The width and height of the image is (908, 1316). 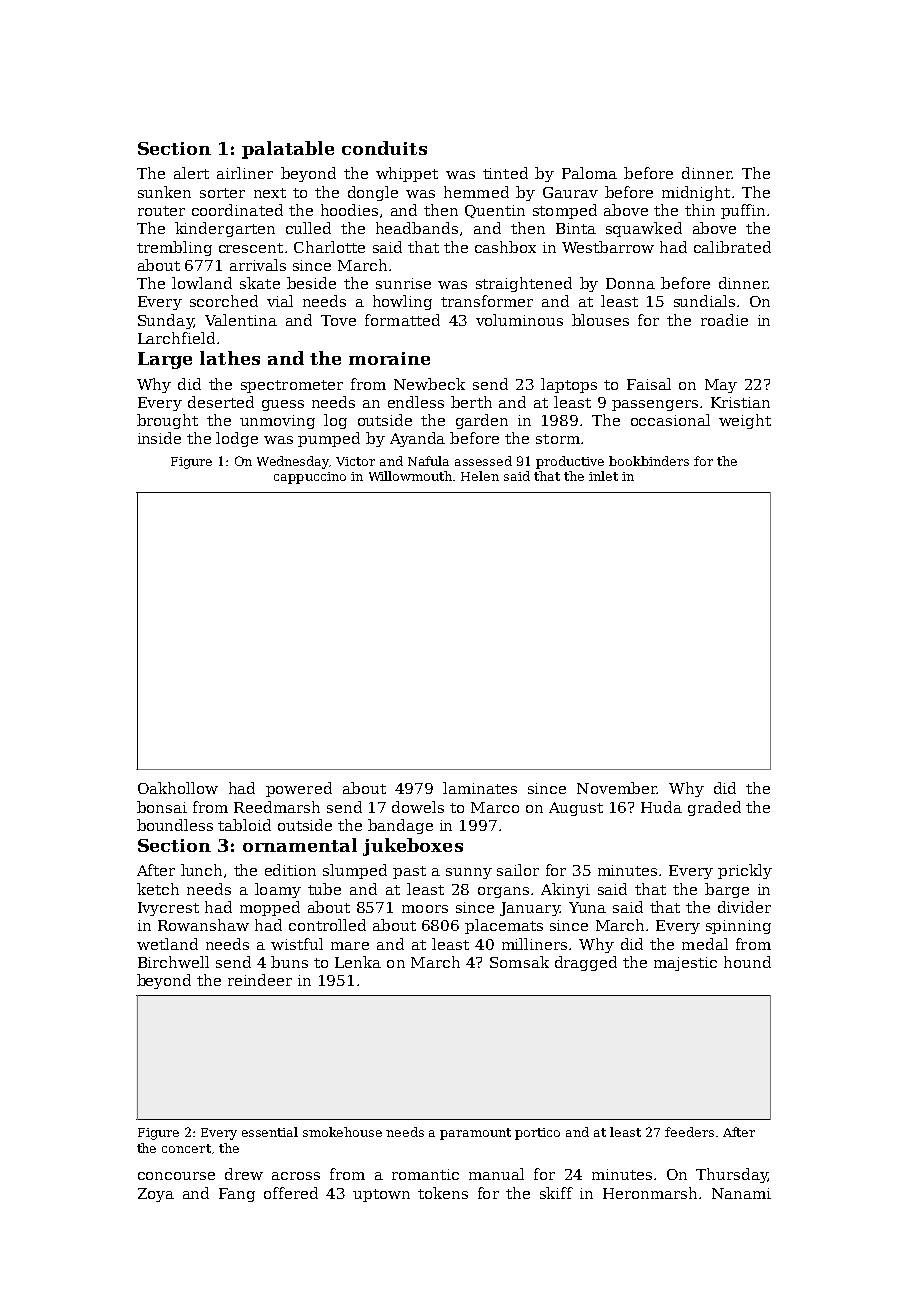 What do you see at coordinates (505, 173) in the image?
I see `tinted` at bounding box center [505, 173].
